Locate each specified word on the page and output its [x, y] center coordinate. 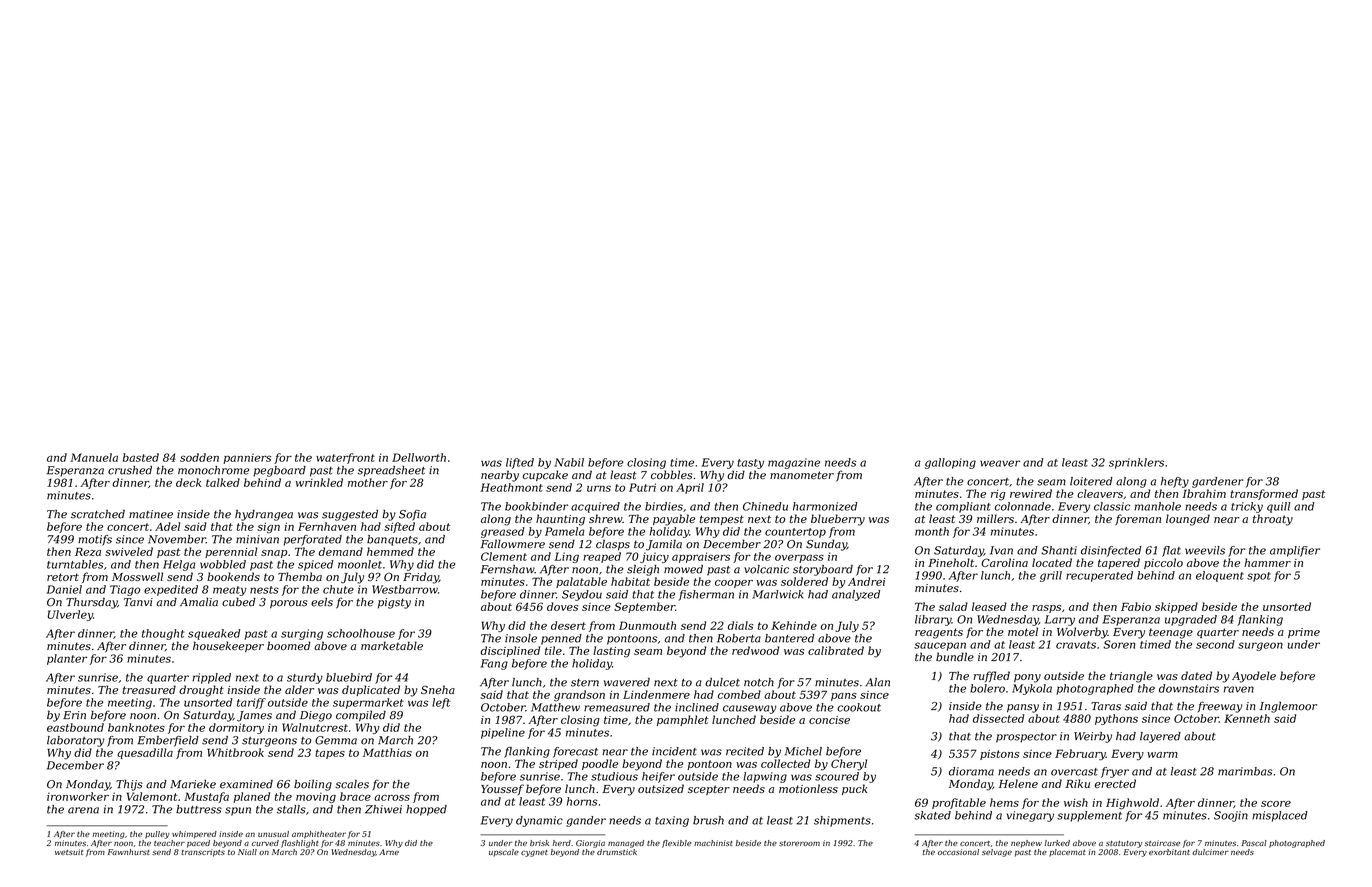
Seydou [582, 595]
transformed [1264, 494]
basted [141, 457]
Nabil [569, 462]
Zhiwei [383, 809]
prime [1304, 633]
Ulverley [70, 615]
